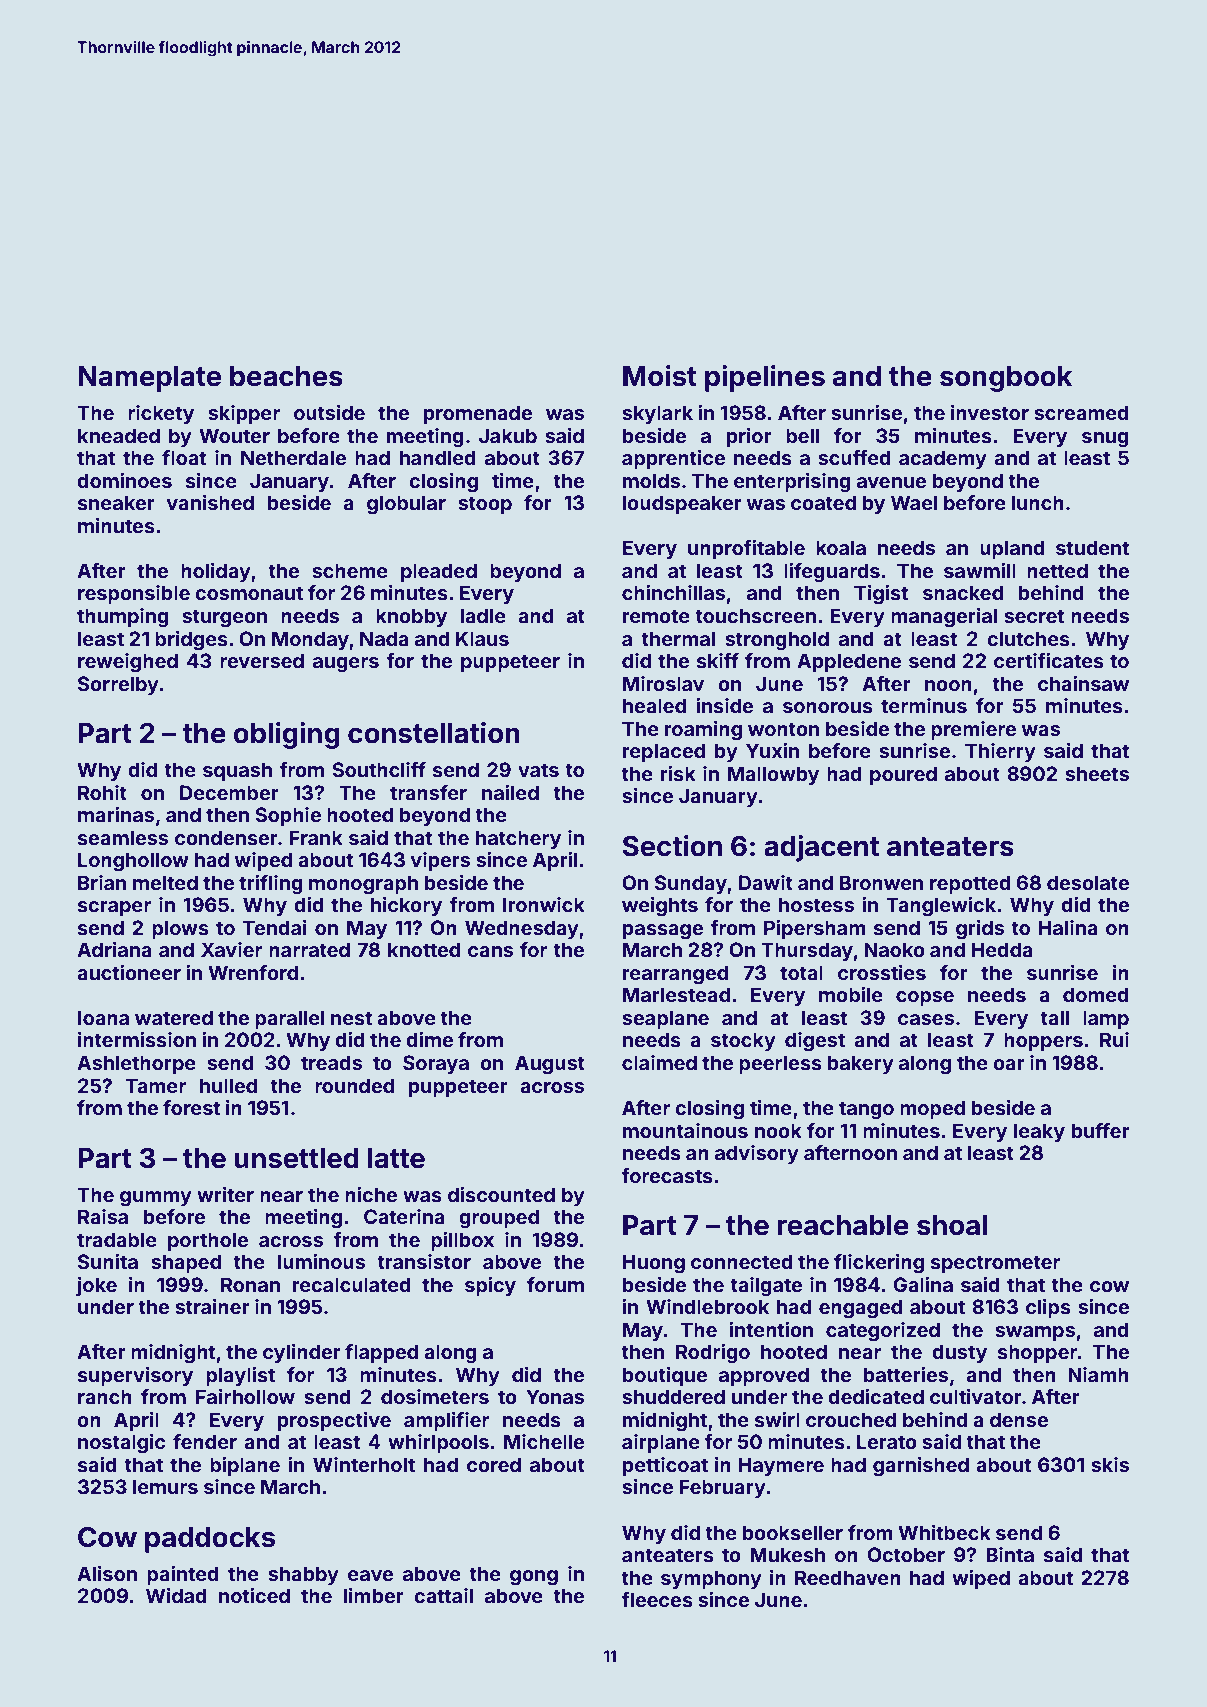  Describe the element at coordinates (1092, 547) in the screenshot. I see `student` at that location.
